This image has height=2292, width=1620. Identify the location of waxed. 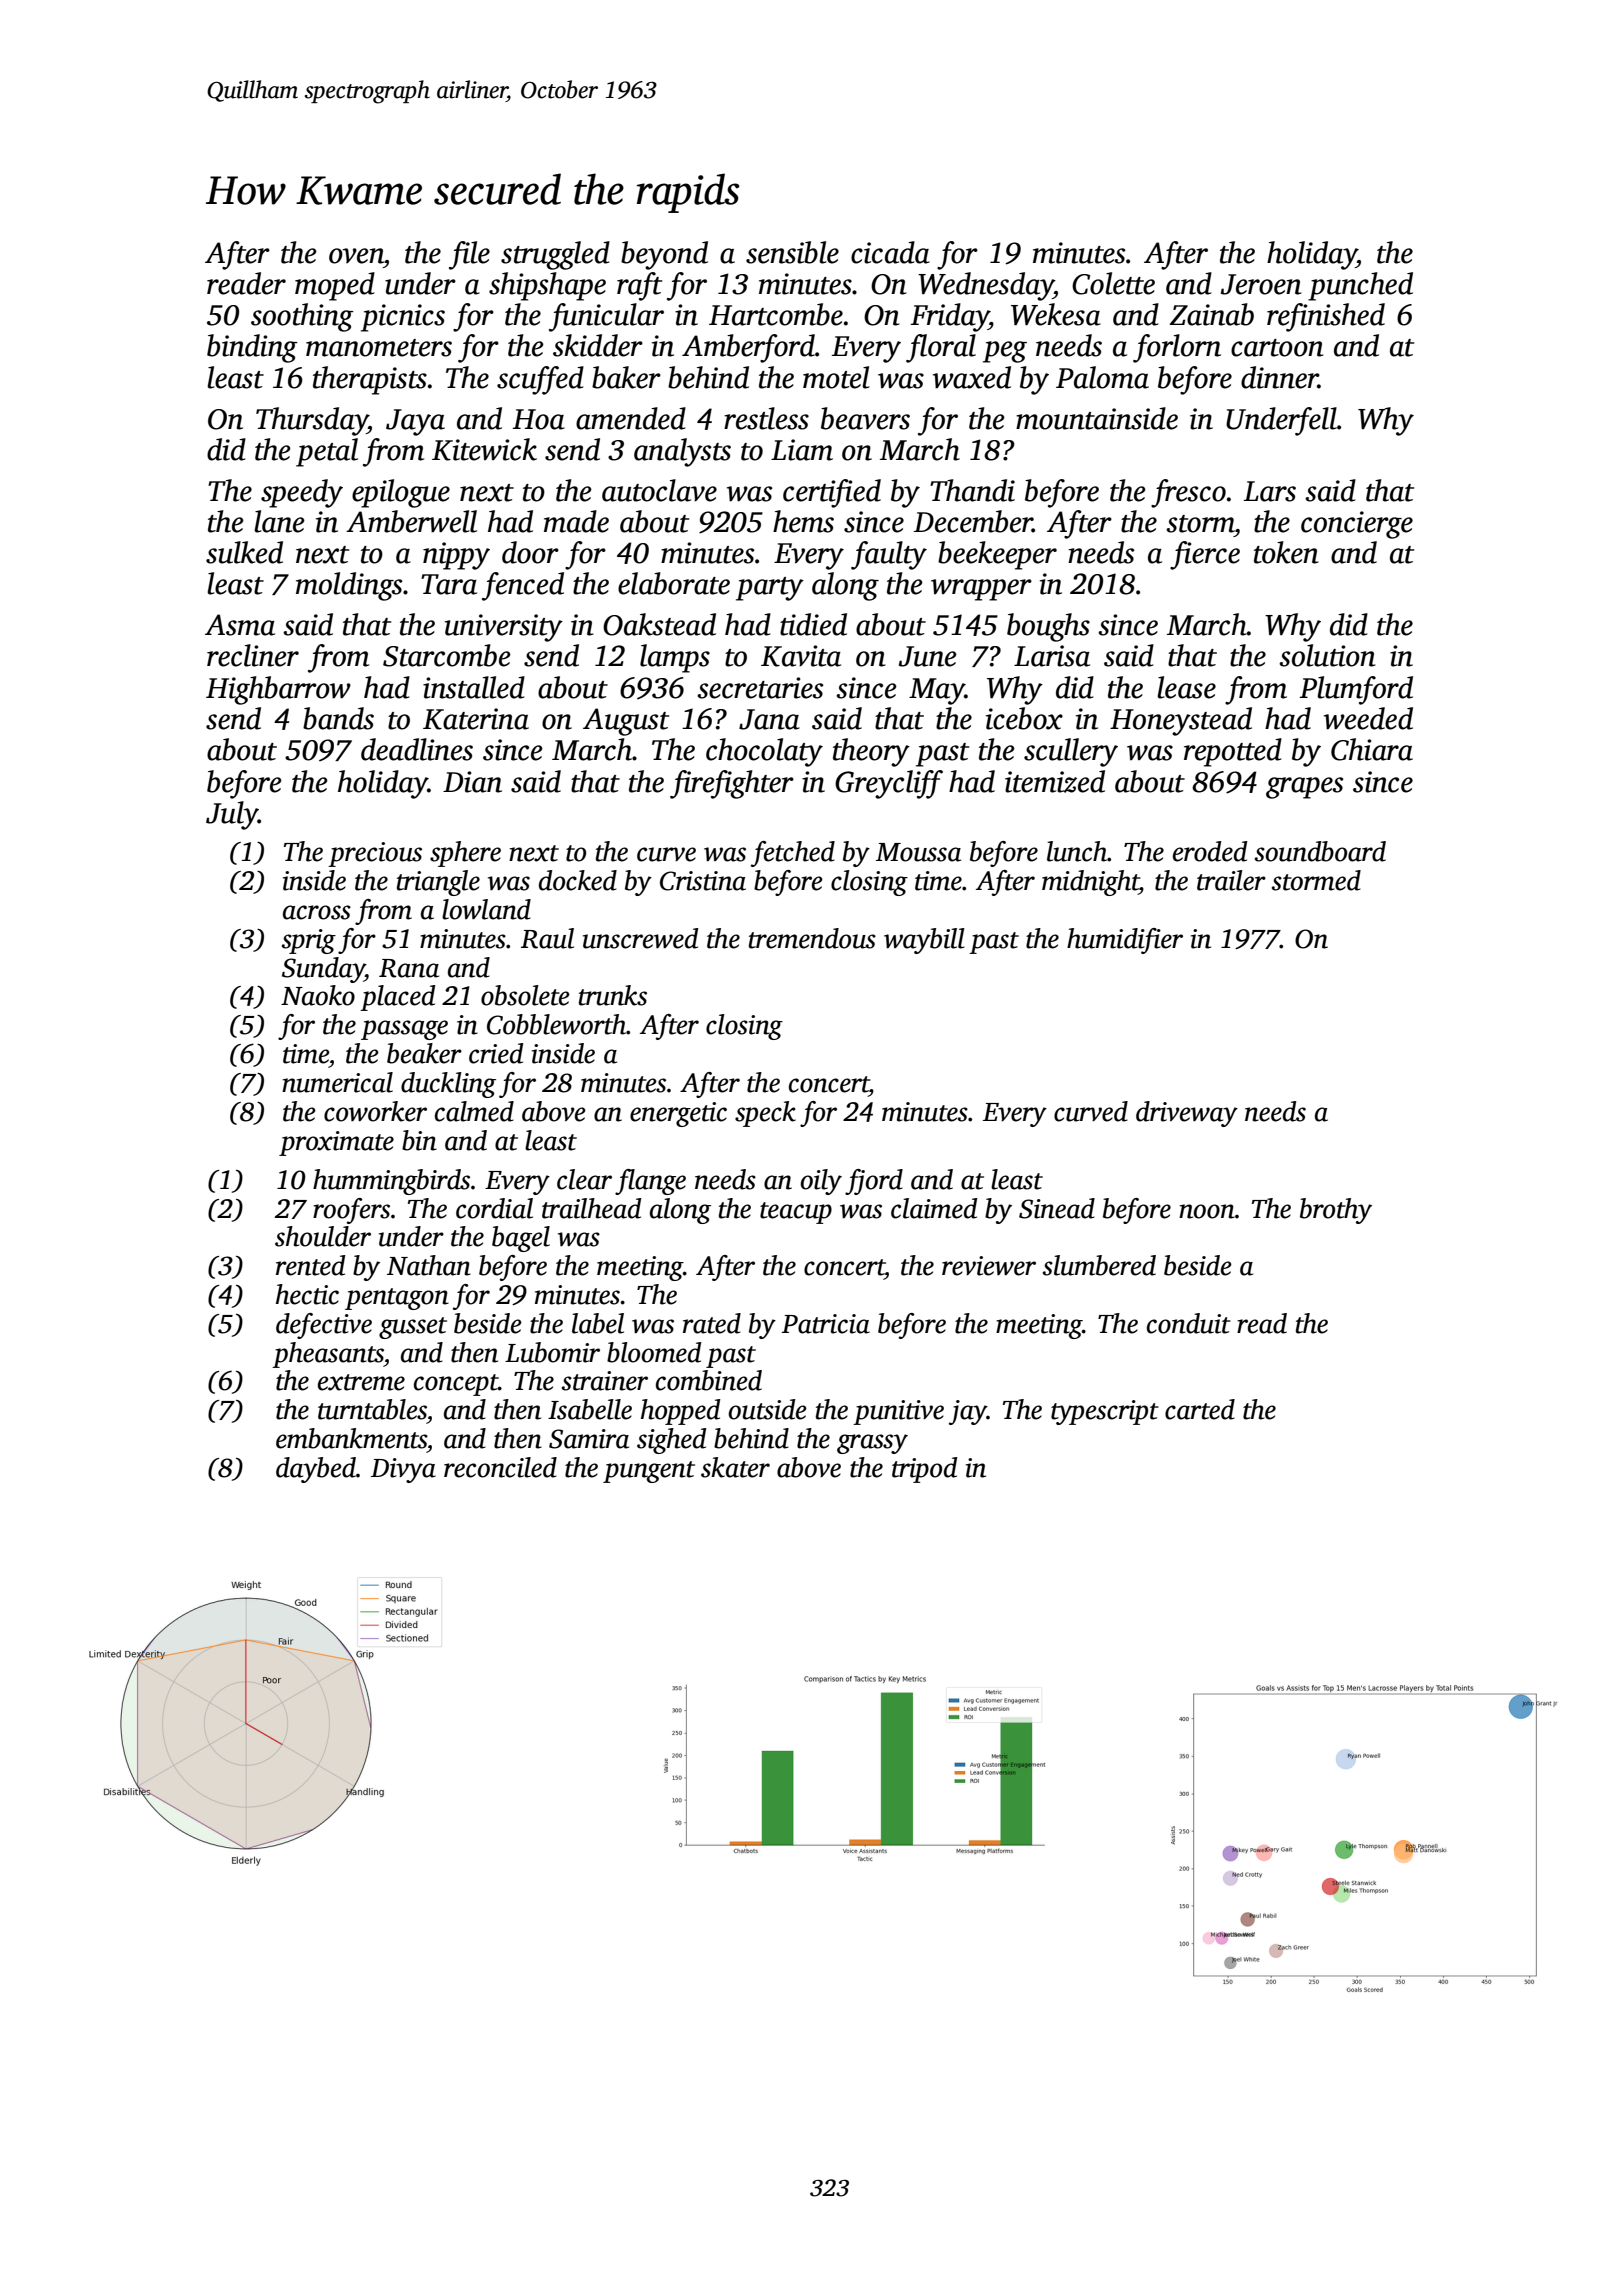
(972, 377).
